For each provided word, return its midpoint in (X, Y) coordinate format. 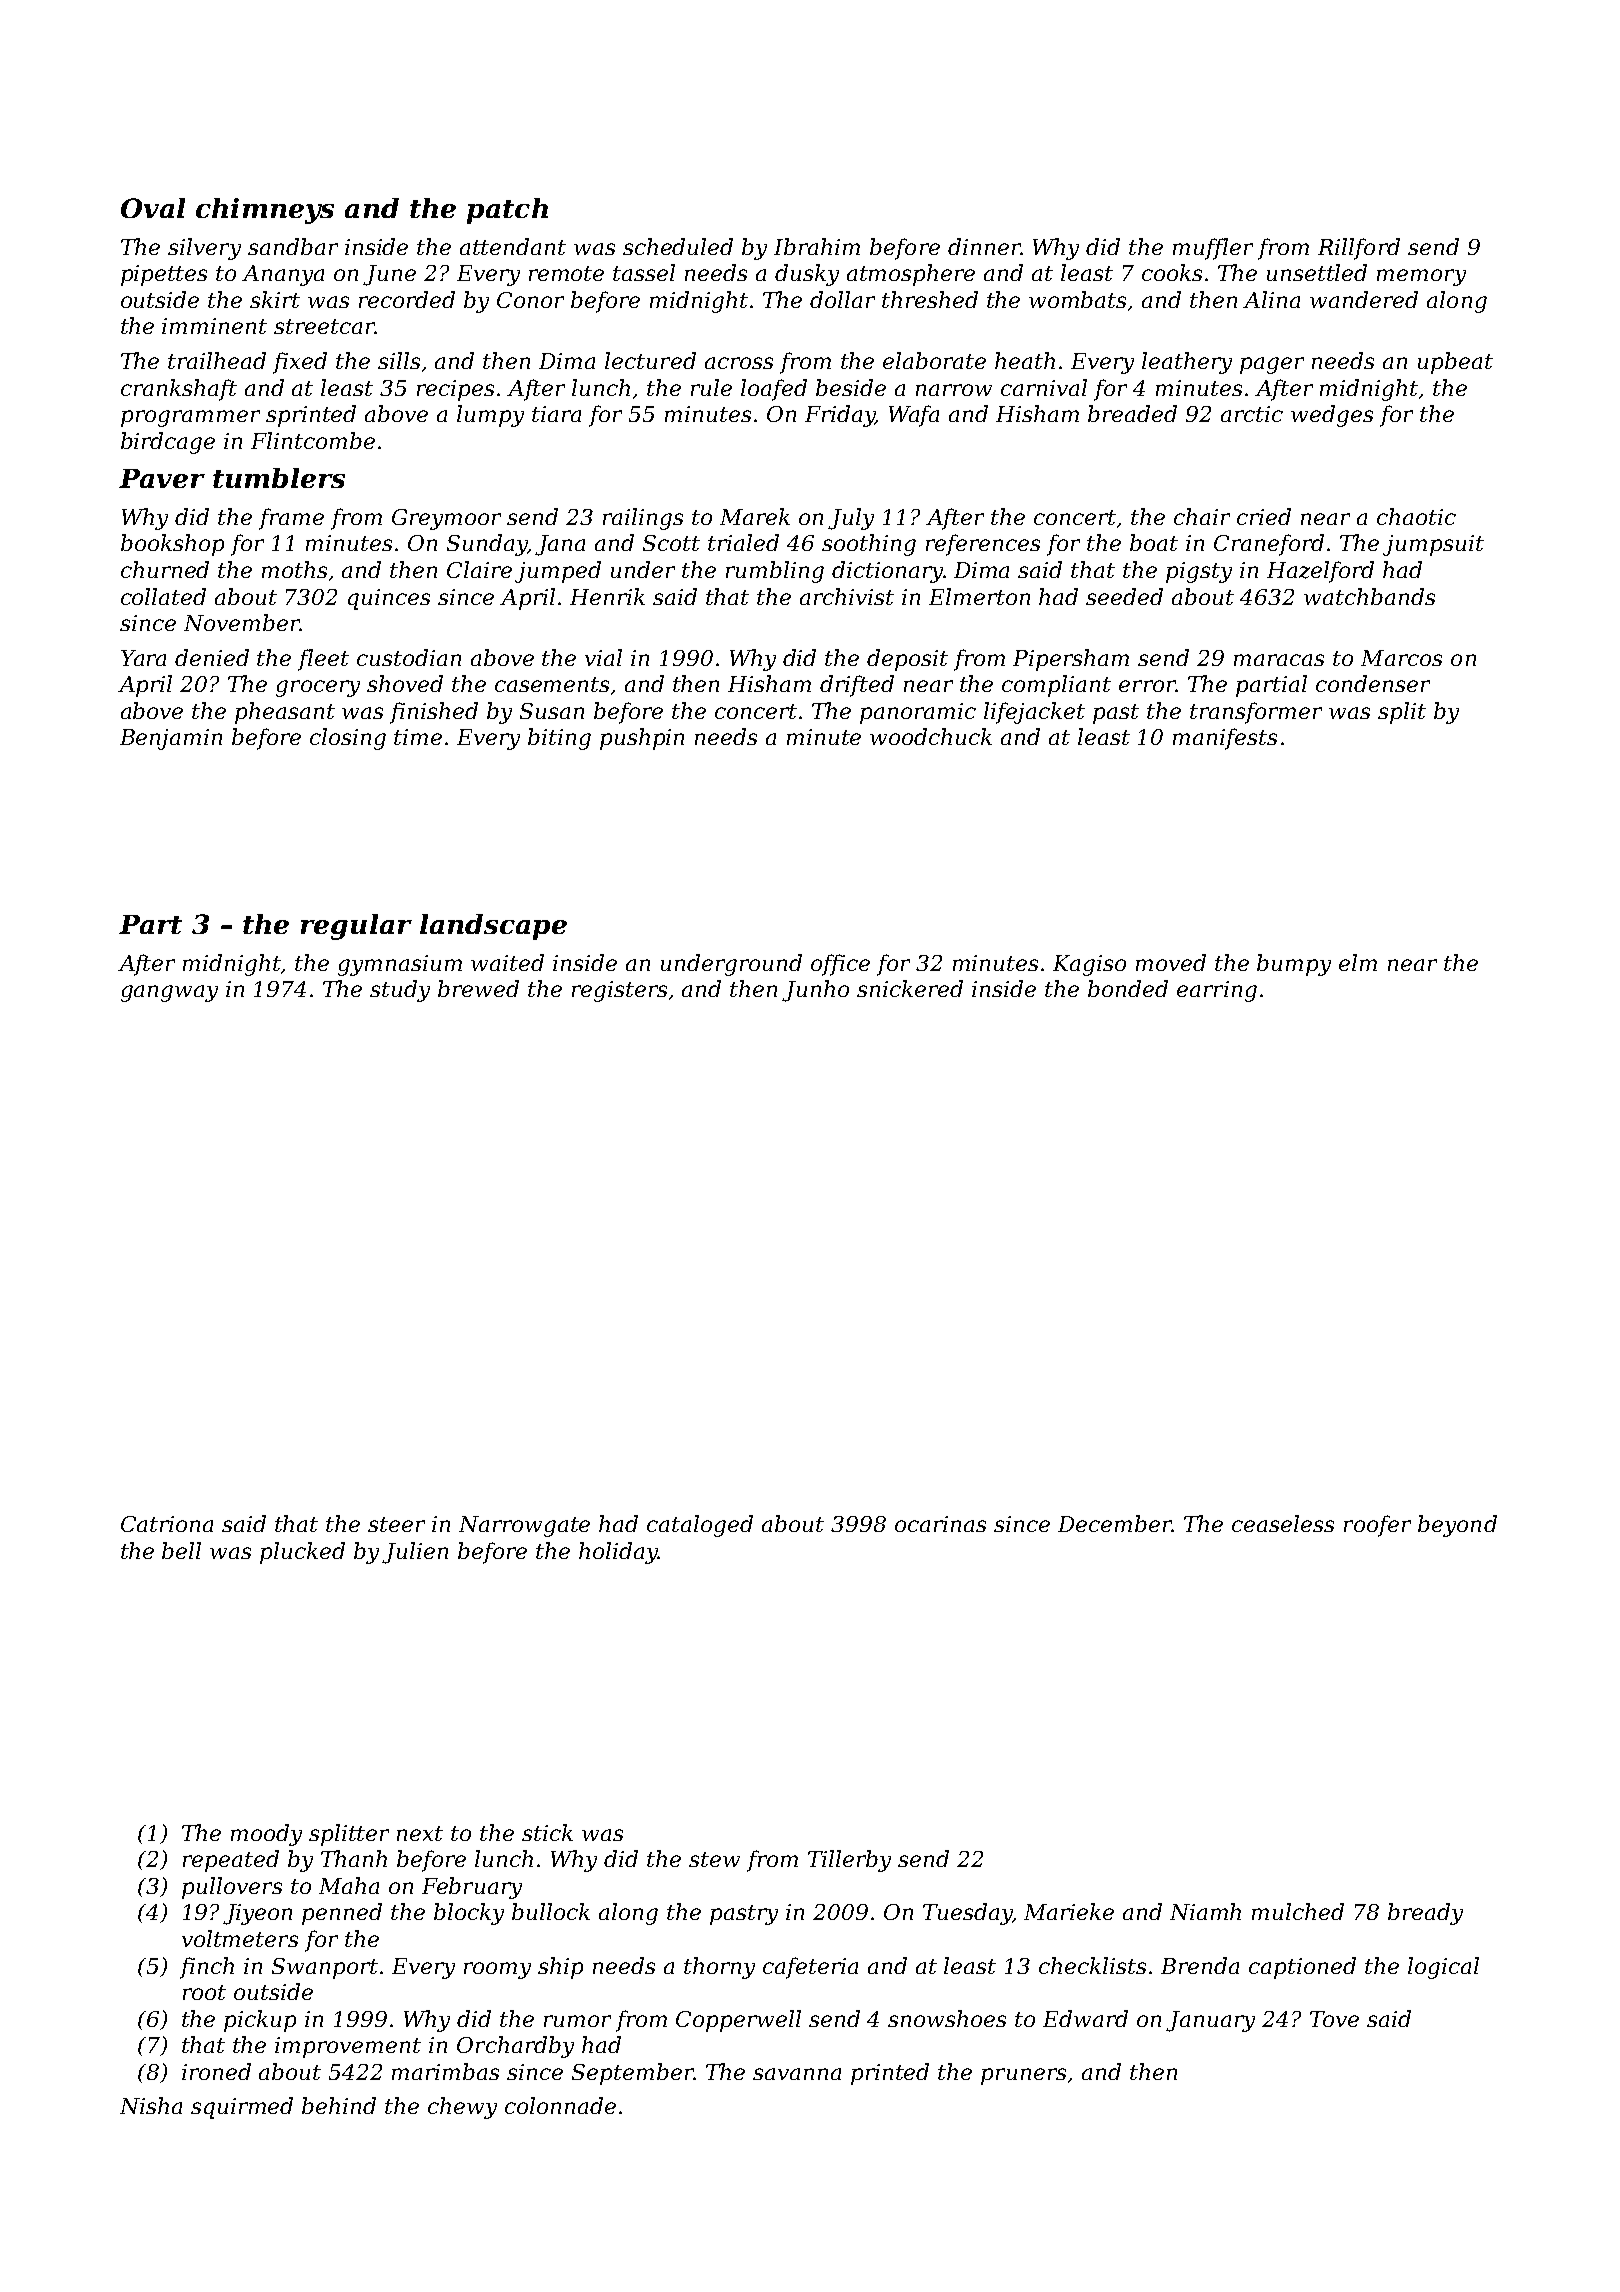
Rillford (1359, 249)
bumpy (1294, 965)
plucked (302, 1553)
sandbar (293, 246)
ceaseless (1283, 1523)
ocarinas (940, 1524)
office (840, 965)
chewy (462, 2108)
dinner (984, 246)
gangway (169, 993)
